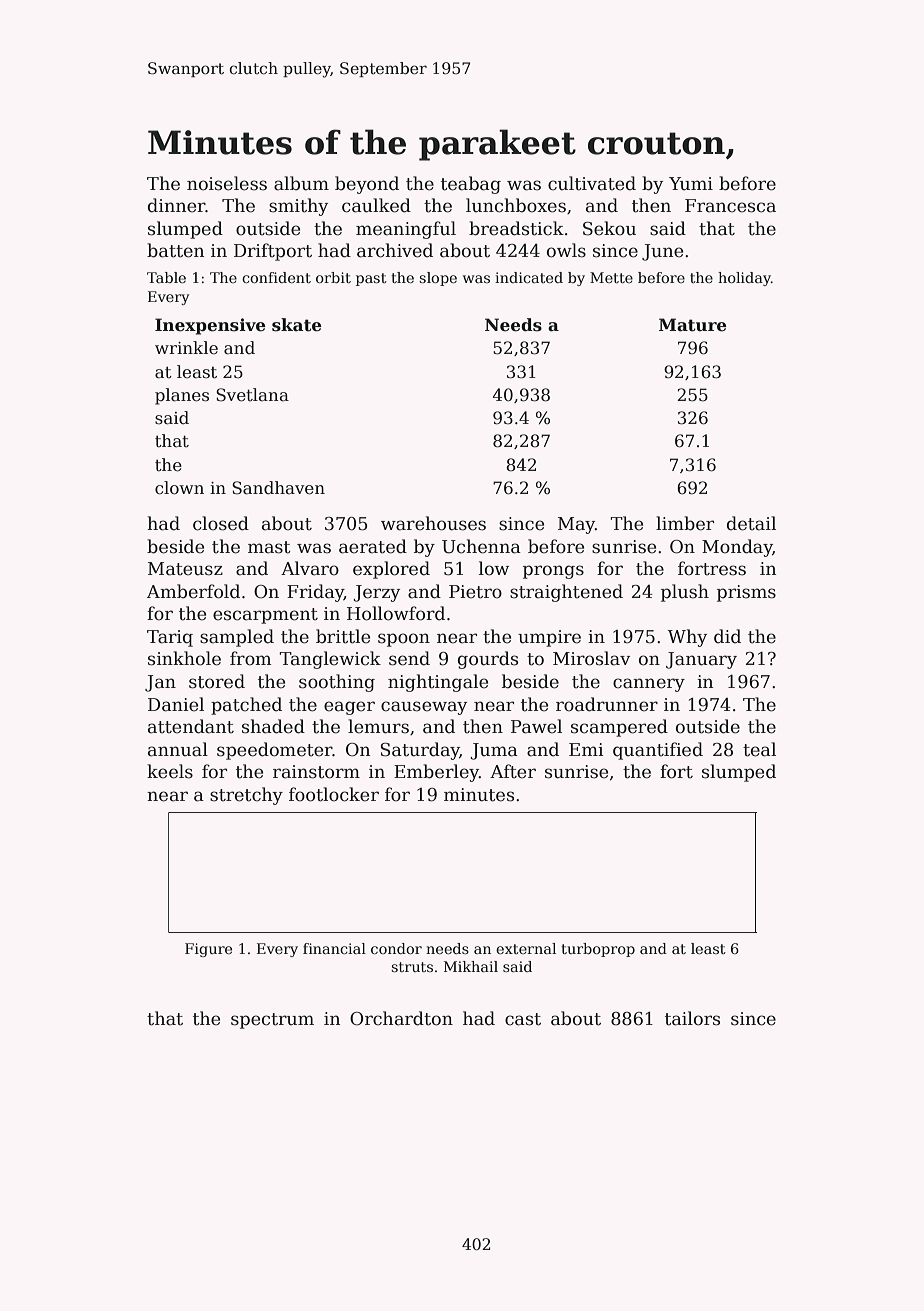 The height and width of the page is (1311, 924). What do you see at coordinates (301, 183) in the page?
I see `album` at bounding box center [301, 183].
